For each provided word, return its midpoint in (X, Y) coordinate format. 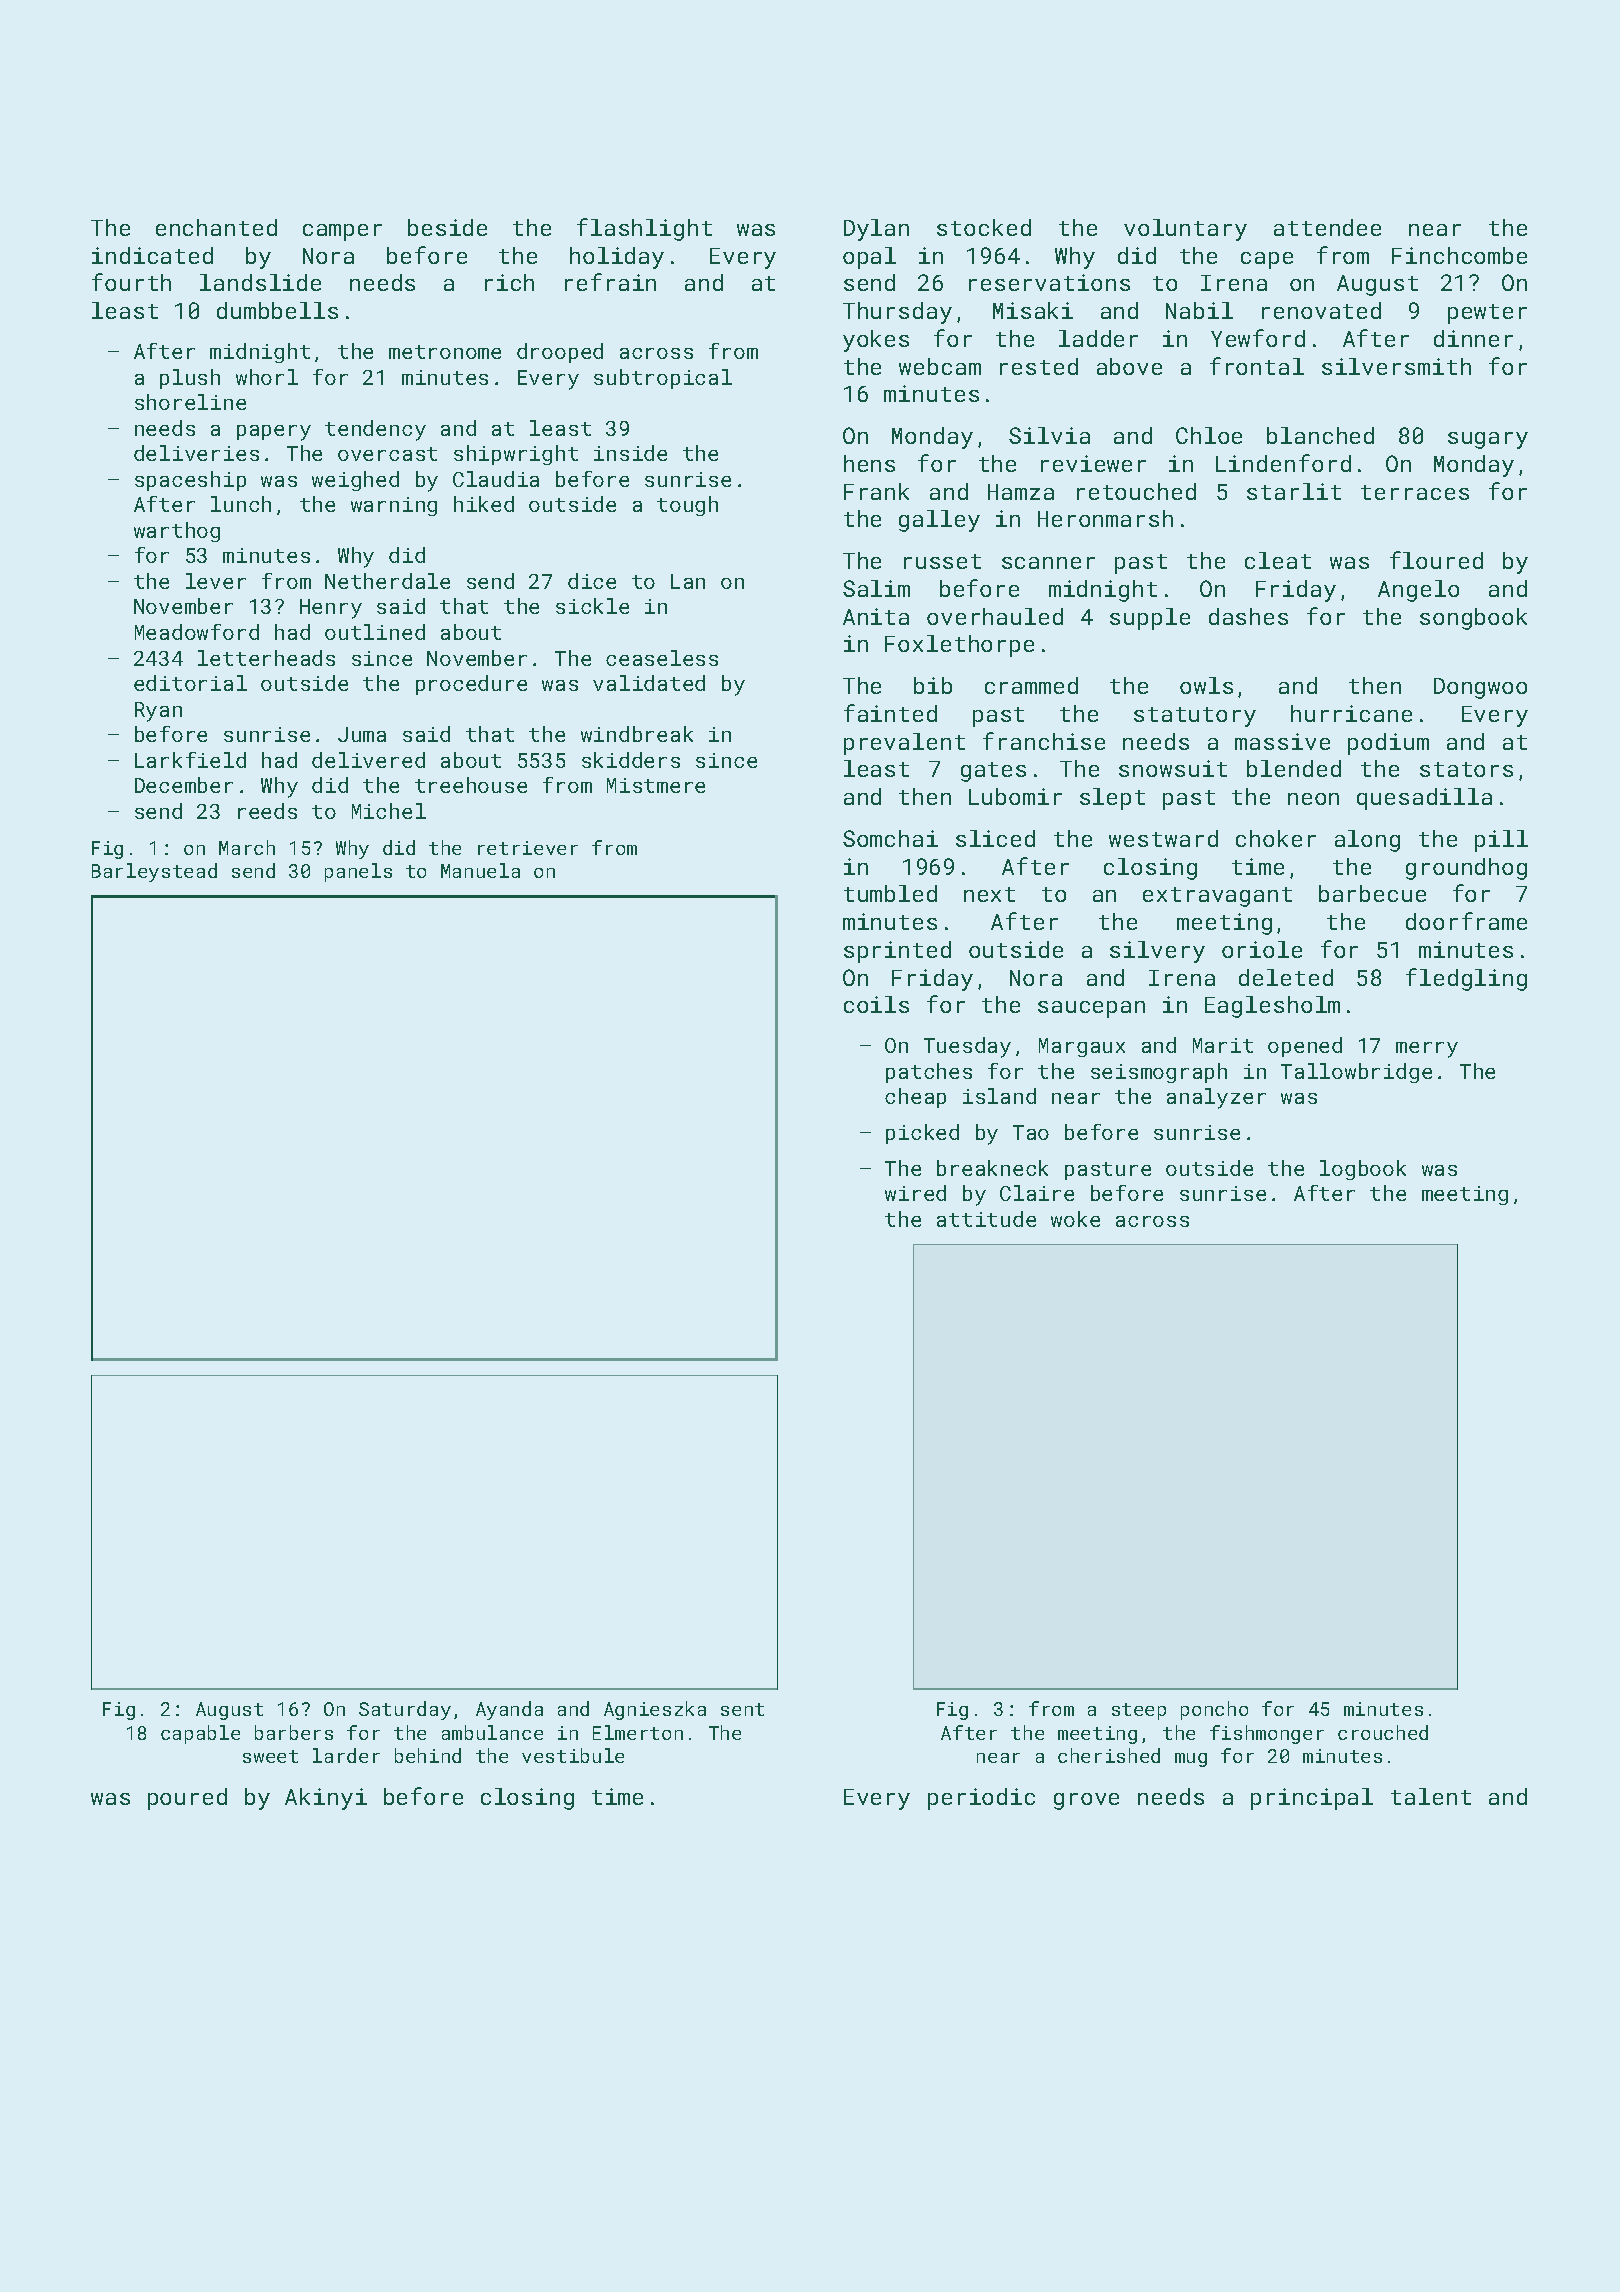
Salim (876, 588)
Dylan (876, 230)
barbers (294, 1732)
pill (1501, 841)
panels (358, 872)
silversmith (1396, 366)
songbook (1473, 619)
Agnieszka (655, 1710)
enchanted (216, 227)
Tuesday (967, 1047)
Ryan (158, 712)
